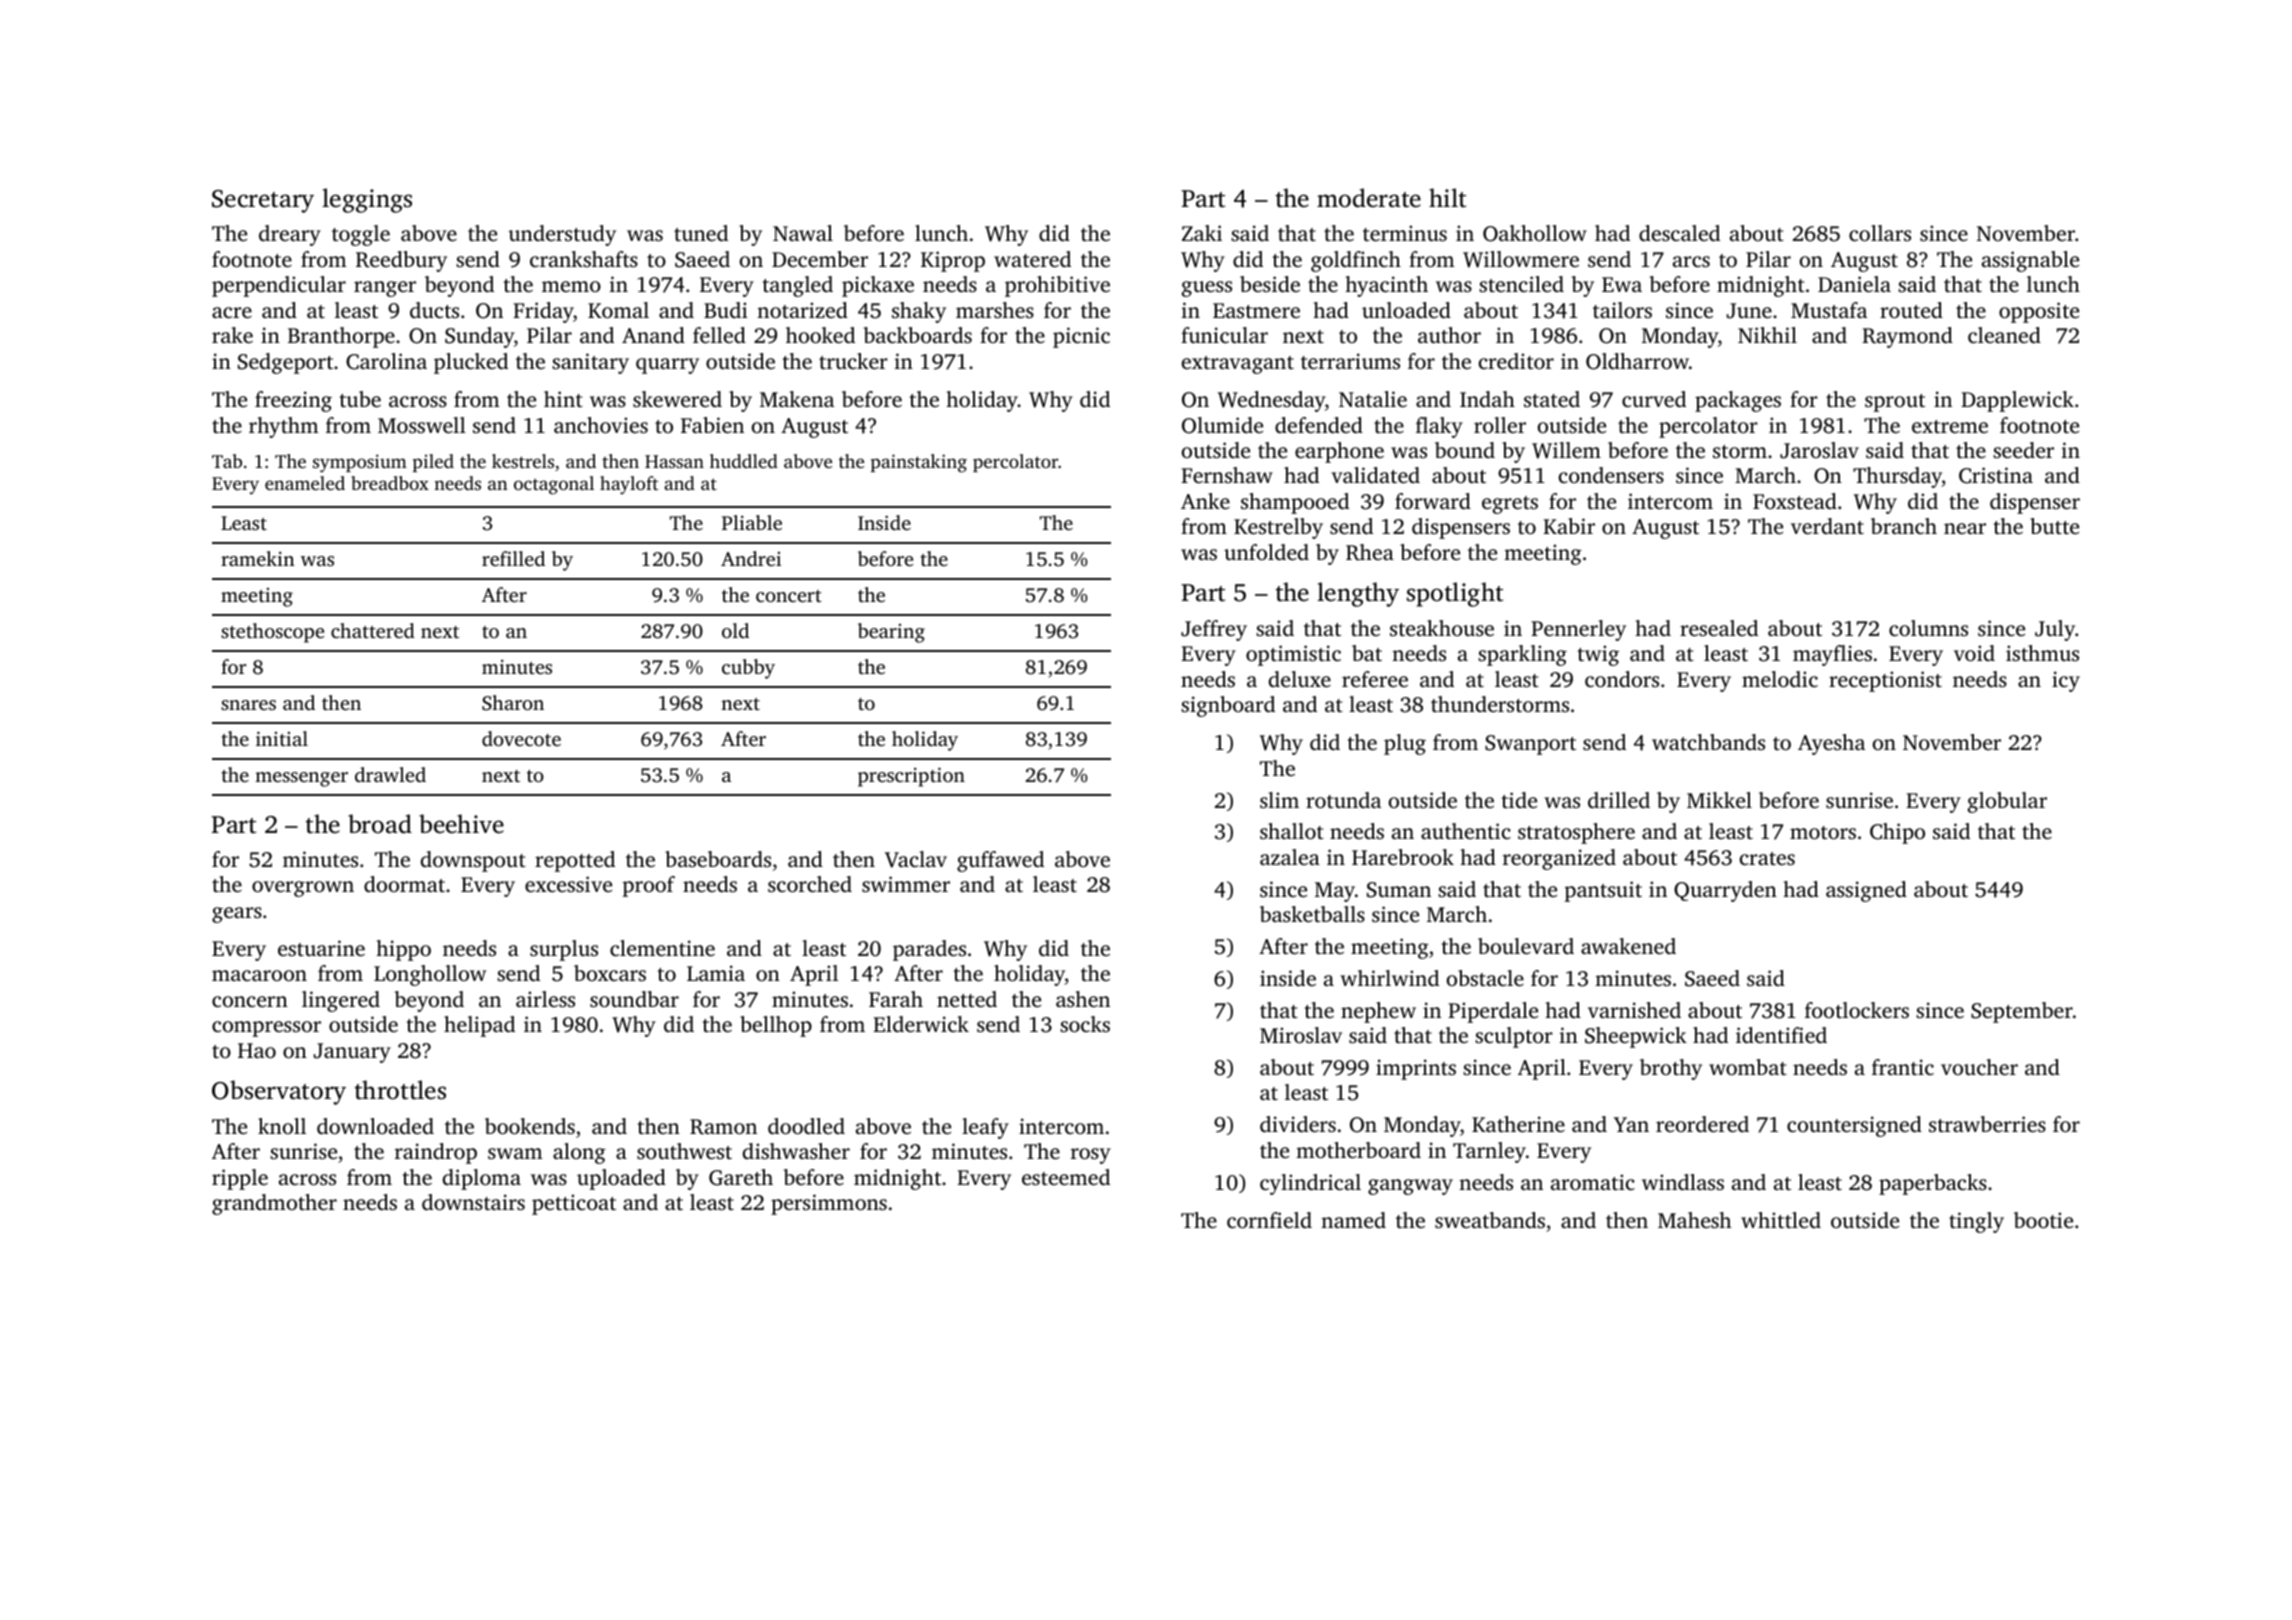 The image size is (2292, 1620). Describe the element at coordinates (1636, 1037) in the screenshot. I see `Sheepwick` at that location.
